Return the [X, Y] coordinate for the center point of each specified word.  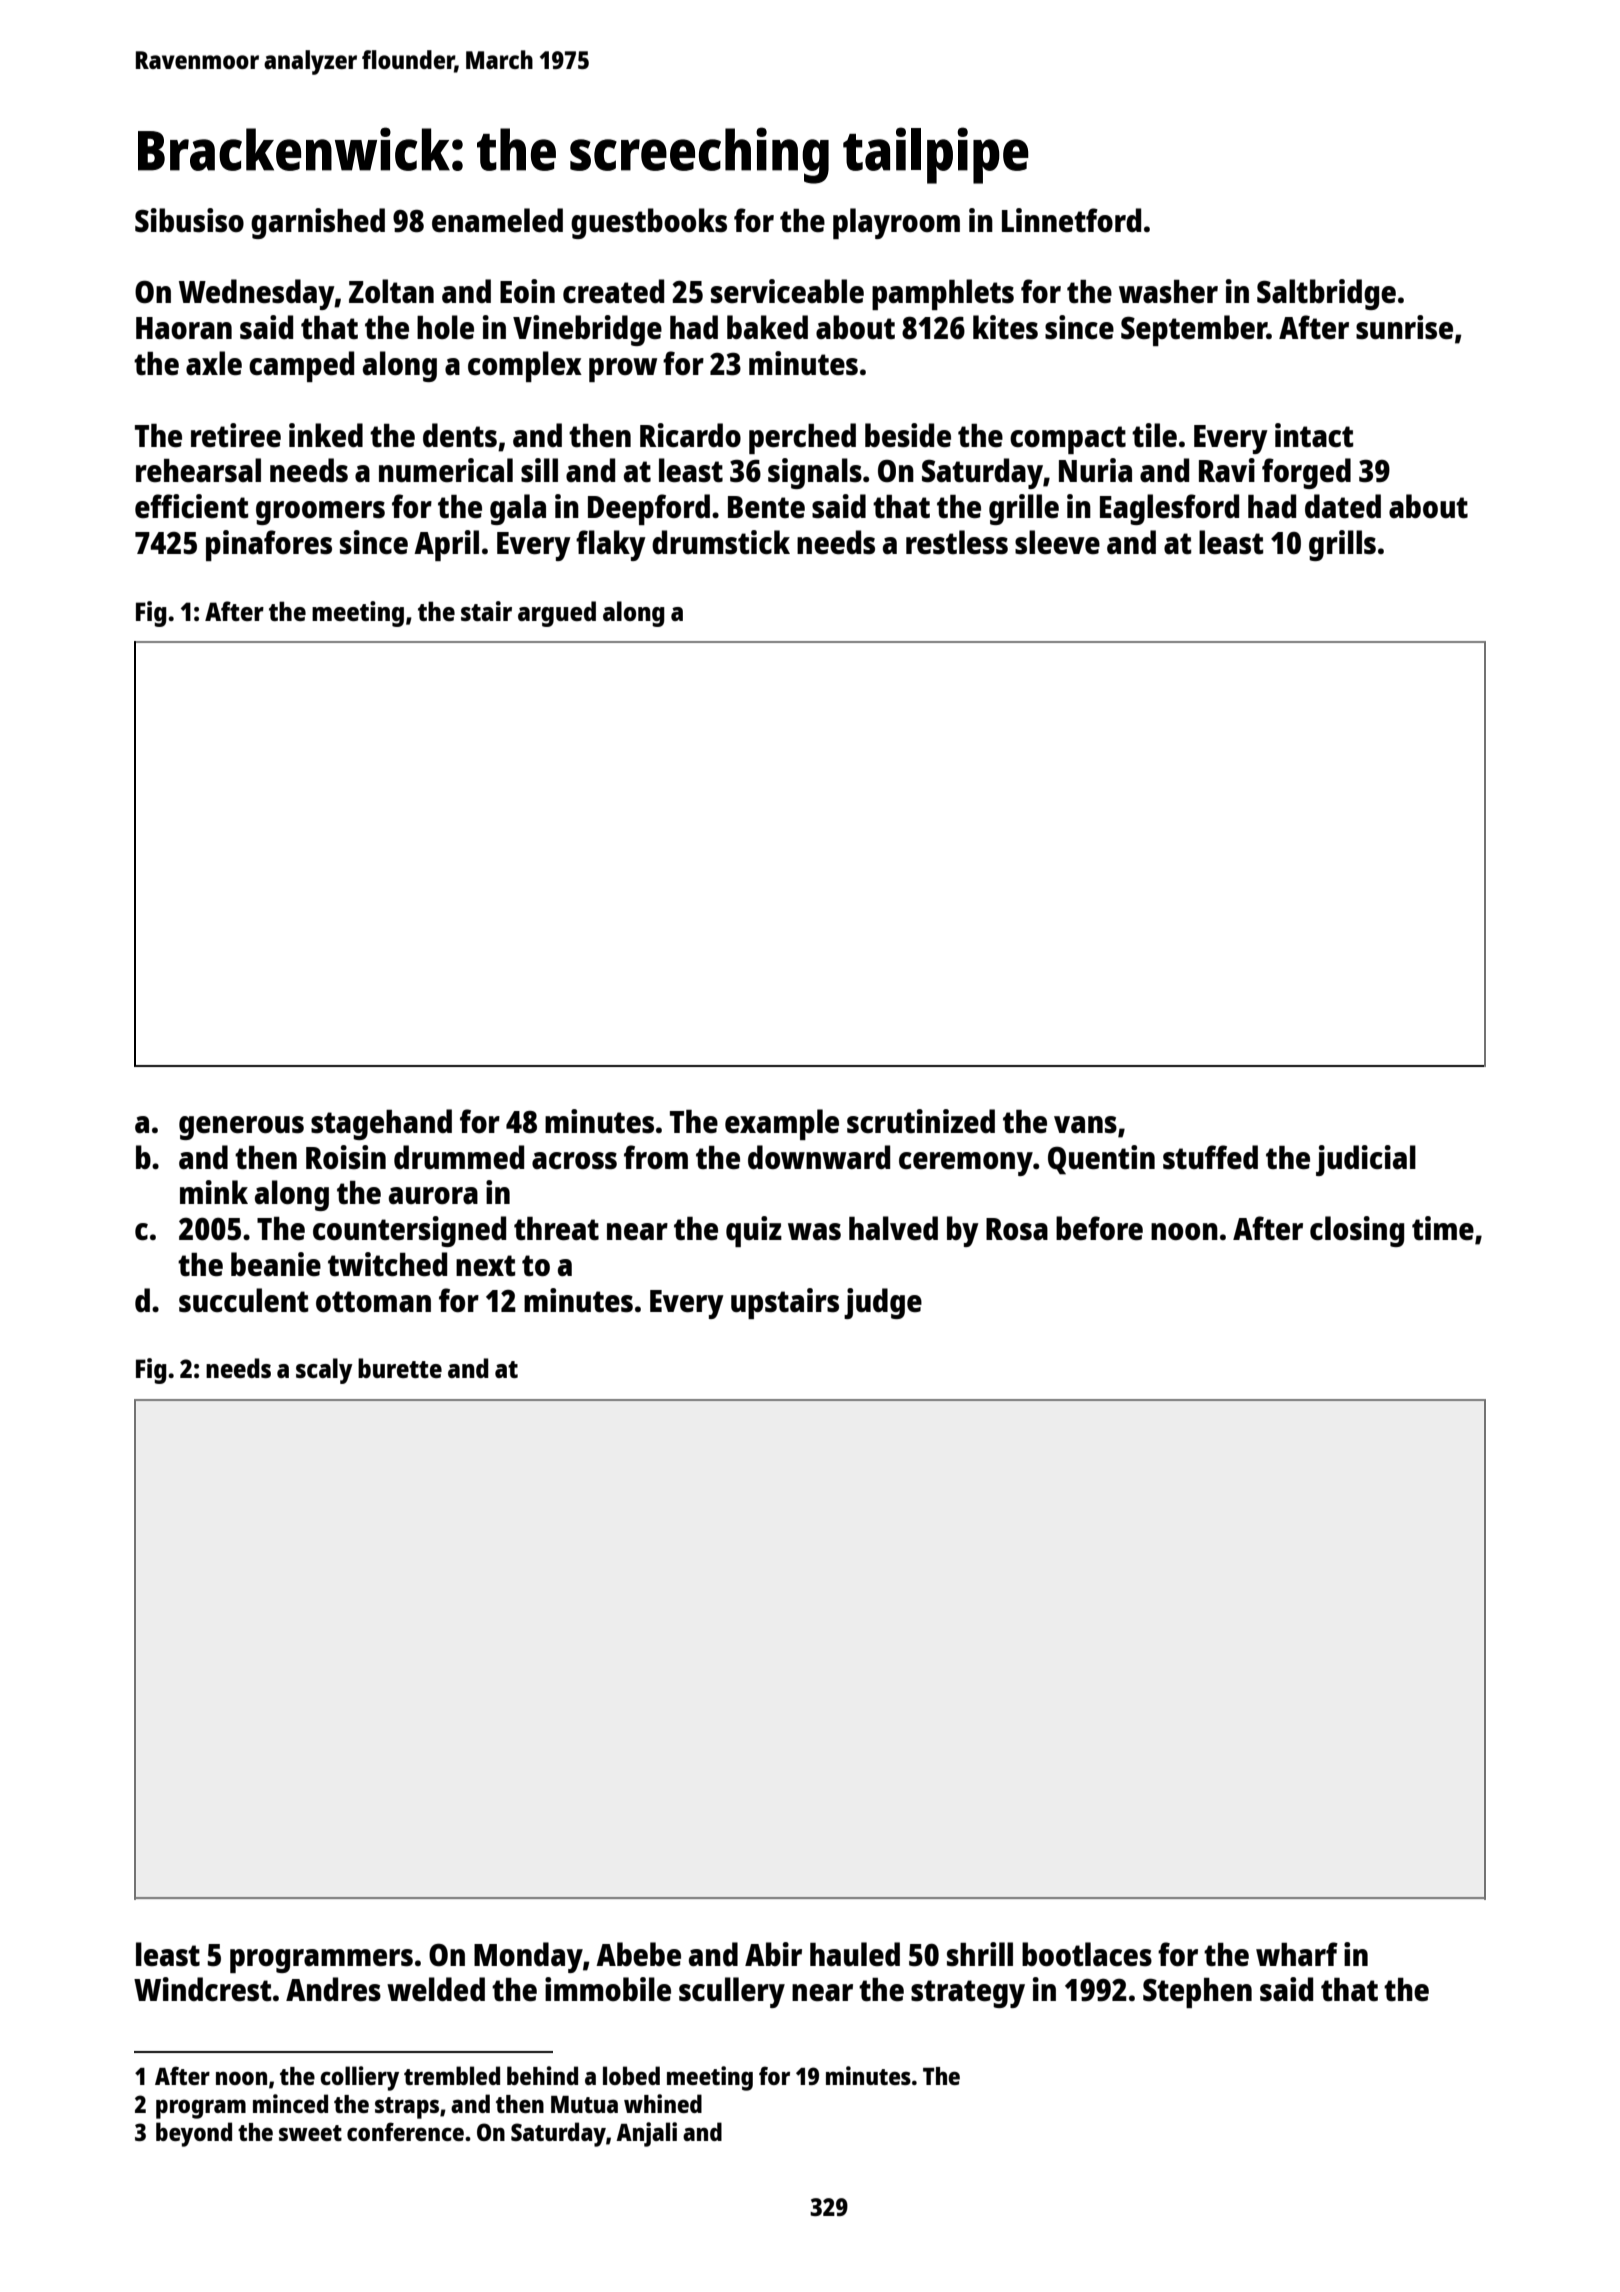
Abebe [638, 1954]
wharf [1297, 1954]
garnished [318, 223]
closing [1357, 1231]
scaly [324, 1371]
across [574, 1161]
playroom [896, 223]
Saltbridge [1326, 294]
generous [241, 1128]
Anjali [646, 2134]
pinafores [269, 545]
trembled [452, 2075]
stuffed [1210, 1157]
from [656, 1157]
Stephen [1197, 1993]
